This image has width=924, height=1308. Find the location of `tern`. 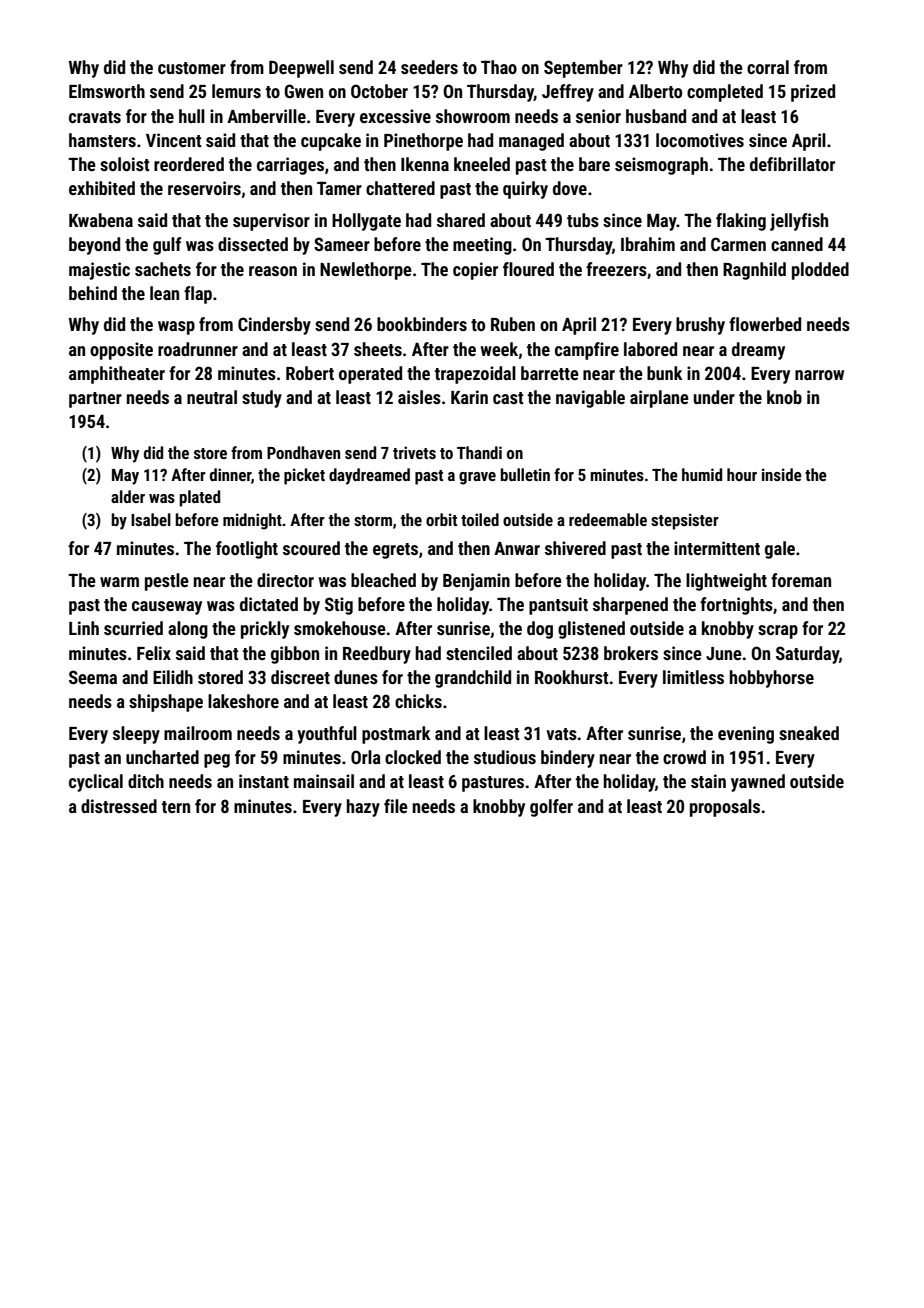

tern is located at coordinates (176, 807).
